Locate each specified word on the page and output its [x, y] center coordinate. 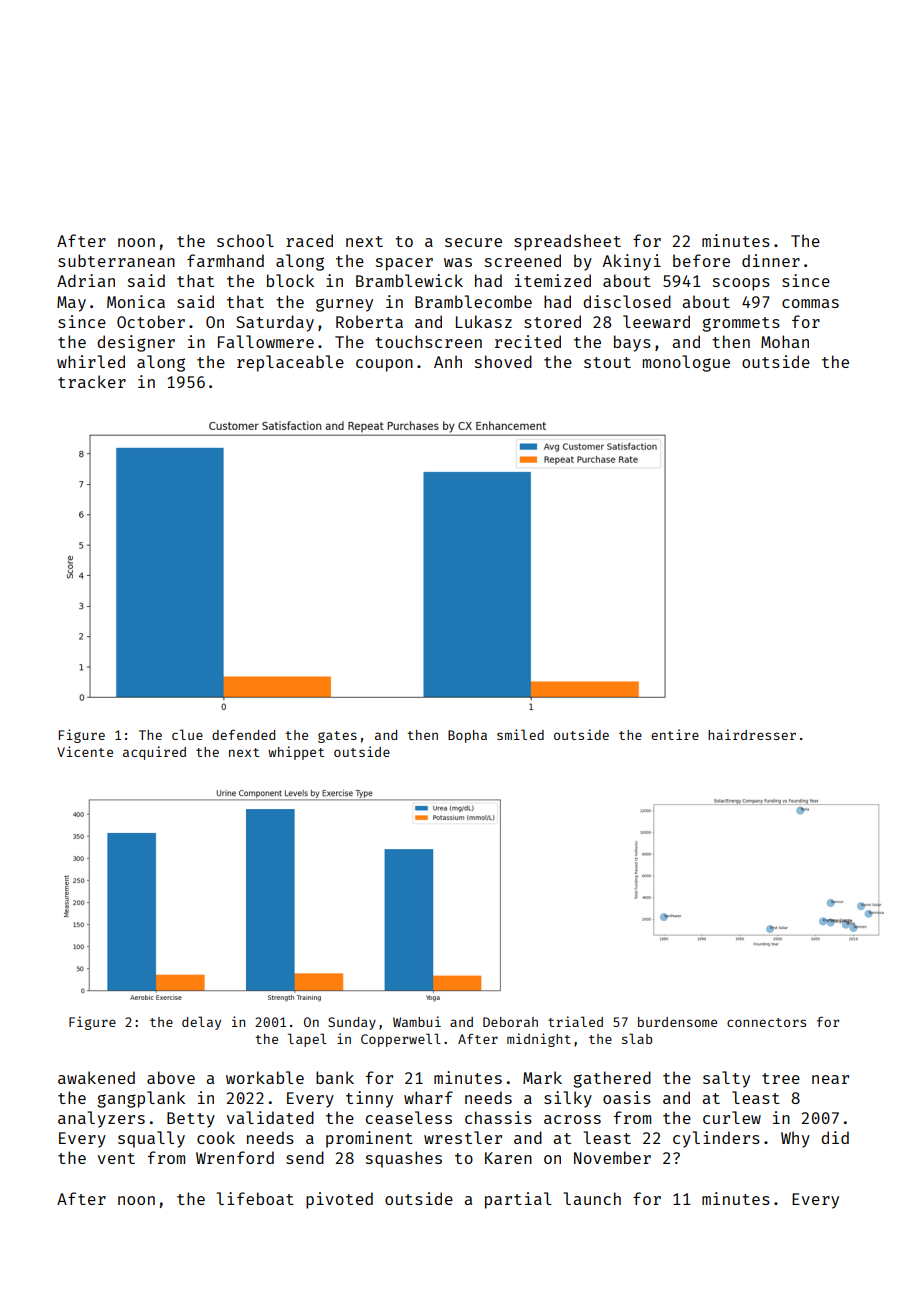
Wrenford [235, 1157]
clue [187, 734]
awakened [96, 1077]
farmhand [225, 260]
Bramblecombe [473, 301]
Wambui [417, 1021]
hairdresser [752, 734]
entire [675, 734]
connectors [766, 1022]
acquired [154, 753]
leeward [656, 321]
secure [473, 242]
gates [337, 737]
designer [136, 343]
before [701, 260]
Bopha [467, 736]
